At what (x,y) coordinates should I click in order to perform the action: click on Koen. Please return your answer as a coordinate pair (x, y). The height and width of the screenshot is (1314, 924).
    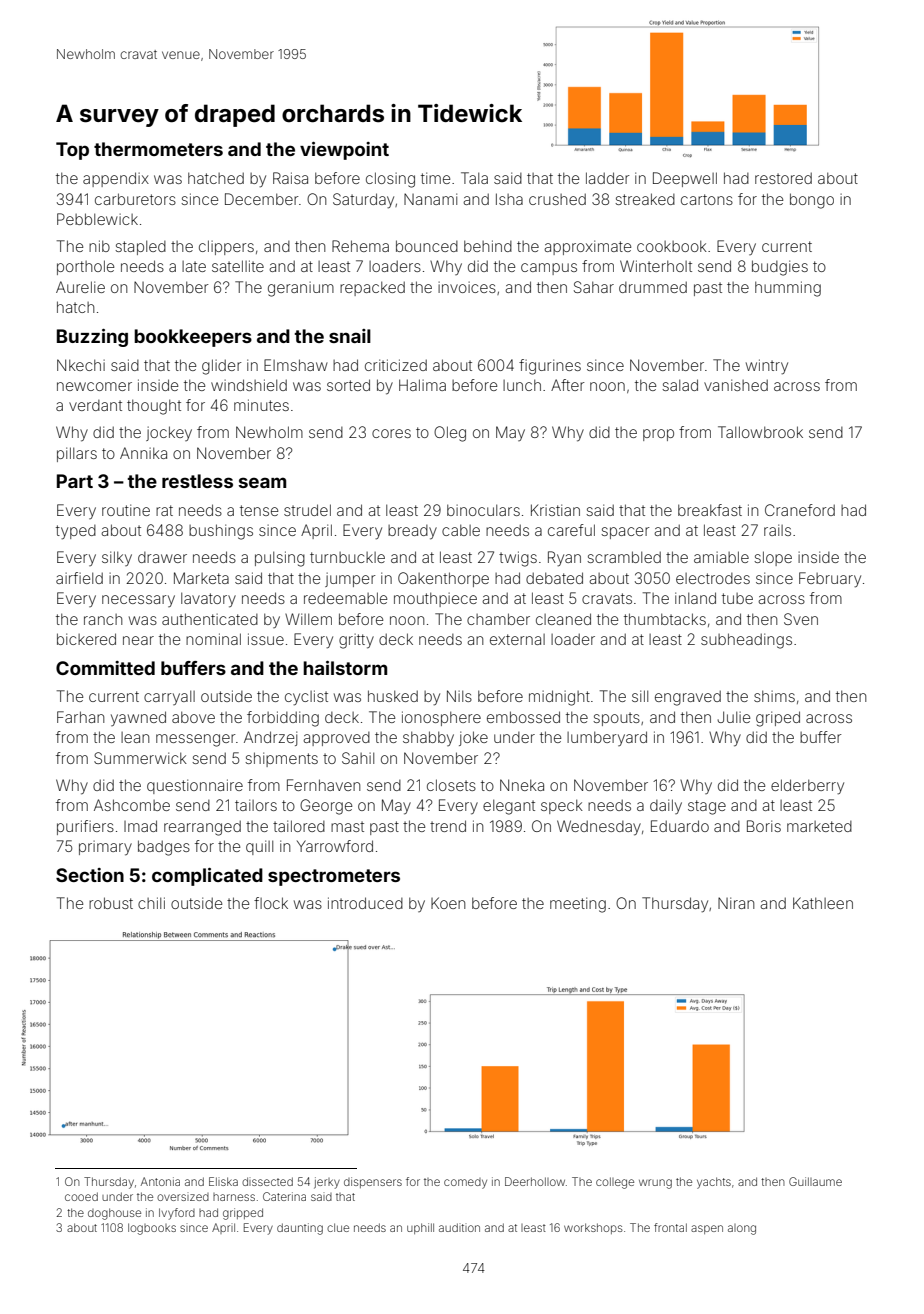
    Looking at the image, I should click on (448, 903).
